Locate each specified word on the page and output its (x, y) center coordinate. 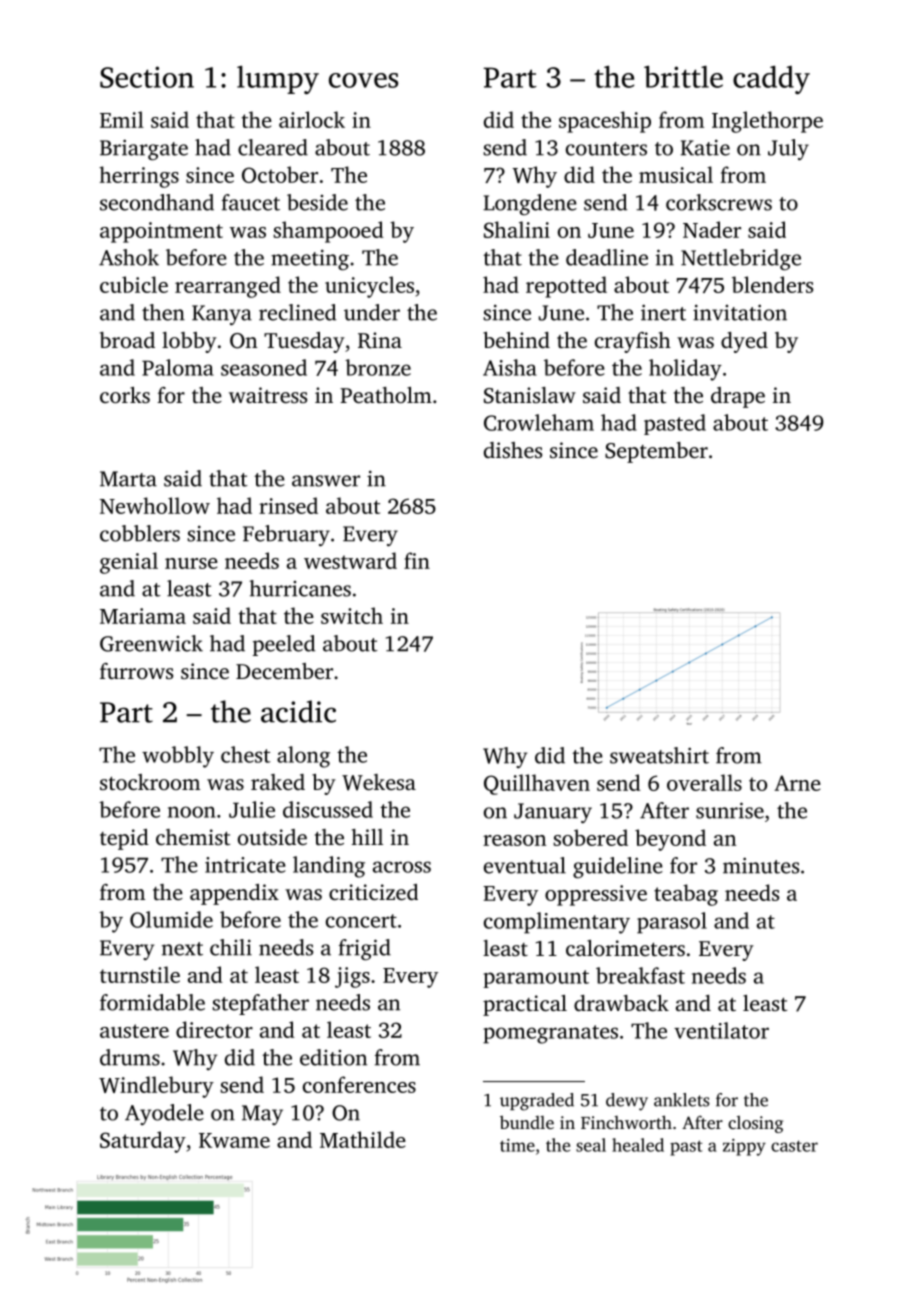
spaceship (605, 122)
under (372, 312)
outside (272, 837)
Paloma (178, 367)
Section (147, 77)
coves (363, 80)
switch (352, 615)
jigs (352, 977)
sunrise (730, 810)
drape (738, 397)
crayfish (633, 342)
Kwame (234, 1140)
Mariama (143, 616)
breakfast (640, 975)
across (402, 867)
